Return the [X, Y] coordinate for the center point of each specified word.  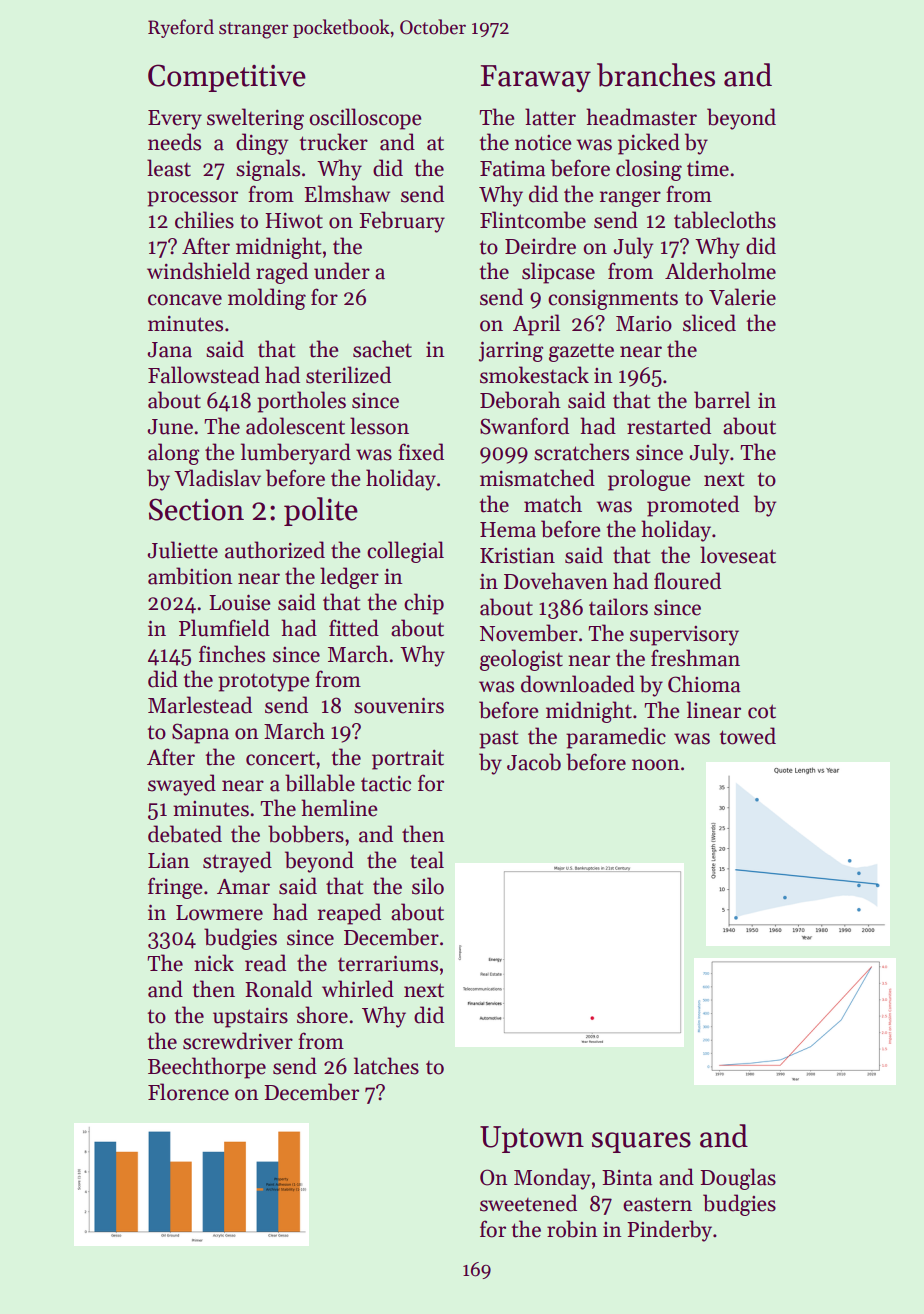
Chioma [704, 684]
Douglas [738, 1179]
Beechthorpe [207, 1068]
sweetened [528, 1203]
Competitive [227, 78]
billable [320, 783]
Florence [188, 1092]
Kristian [517, 555]
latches [386, 1066]
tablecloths [725, 220]
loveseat [738, 555]
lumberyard [296, 454]
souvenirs [399, 705]
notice [543, 143]
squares [641, 1142]
